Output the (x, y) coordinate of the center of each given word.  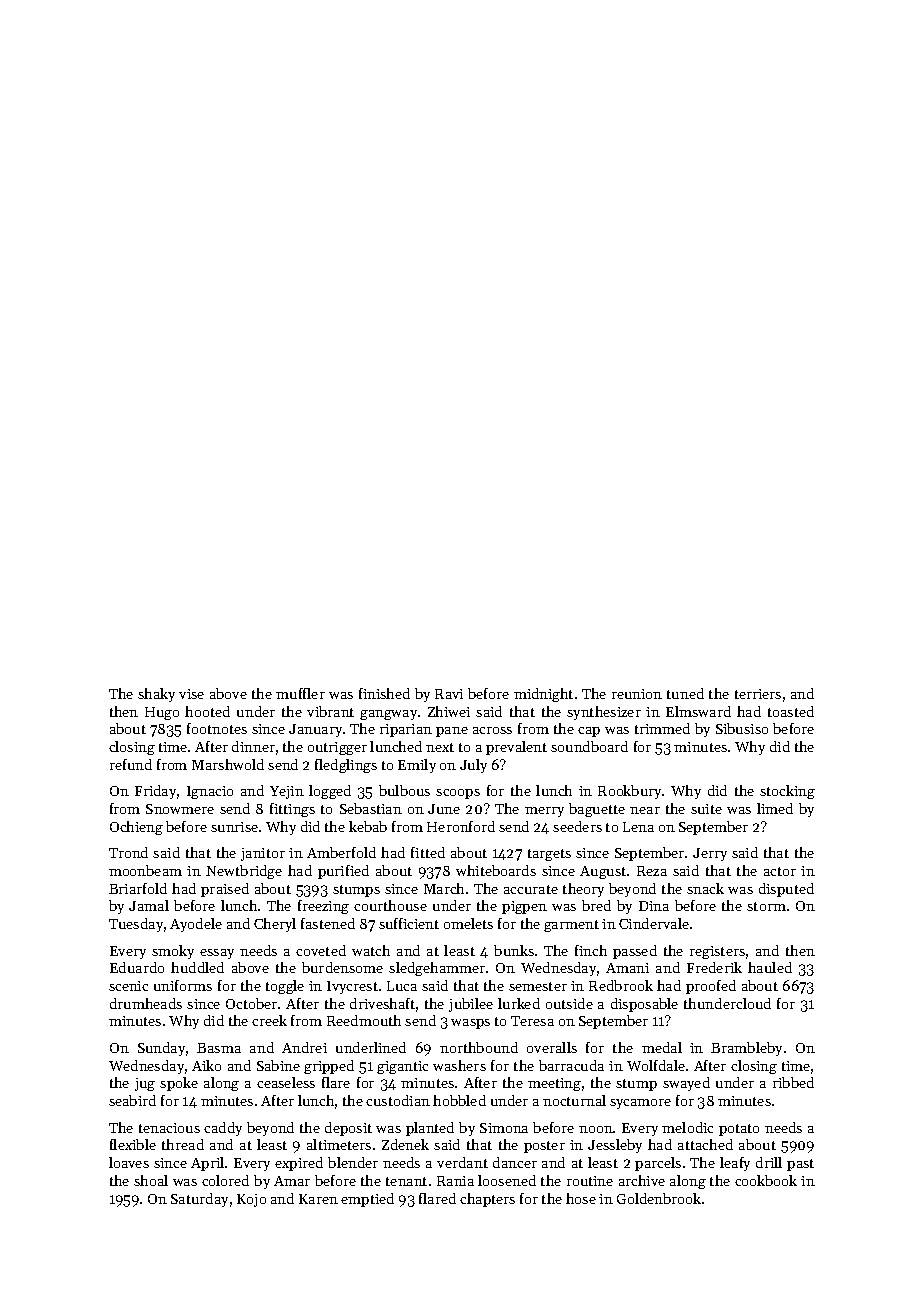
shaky (156, 695)
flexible (133, 1144)
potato (739, 1130)
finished (384, 693)
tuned (685, 693)
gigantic (402, 1067)
